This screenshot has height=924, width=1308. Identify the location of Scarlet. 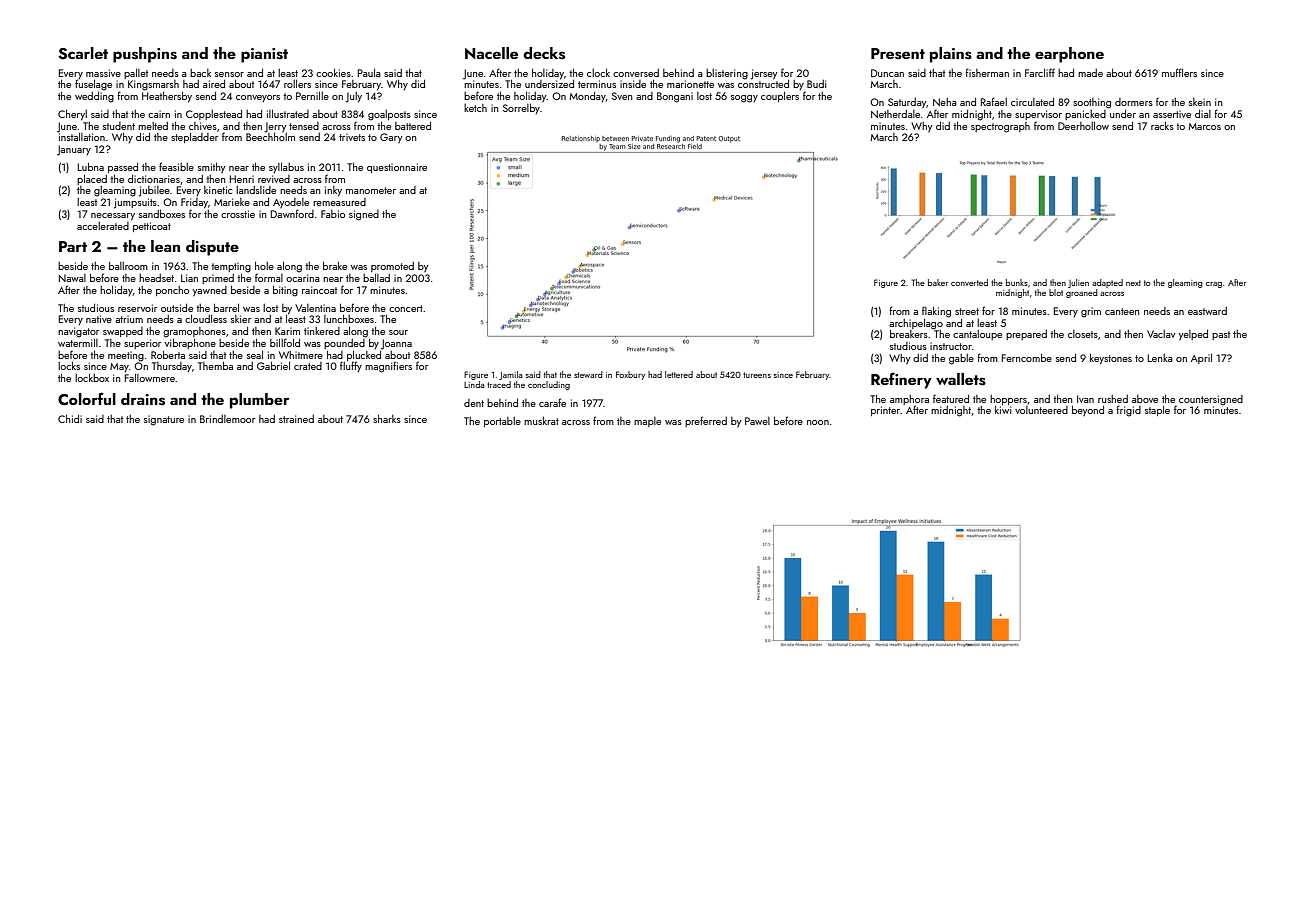
(83, 53).
